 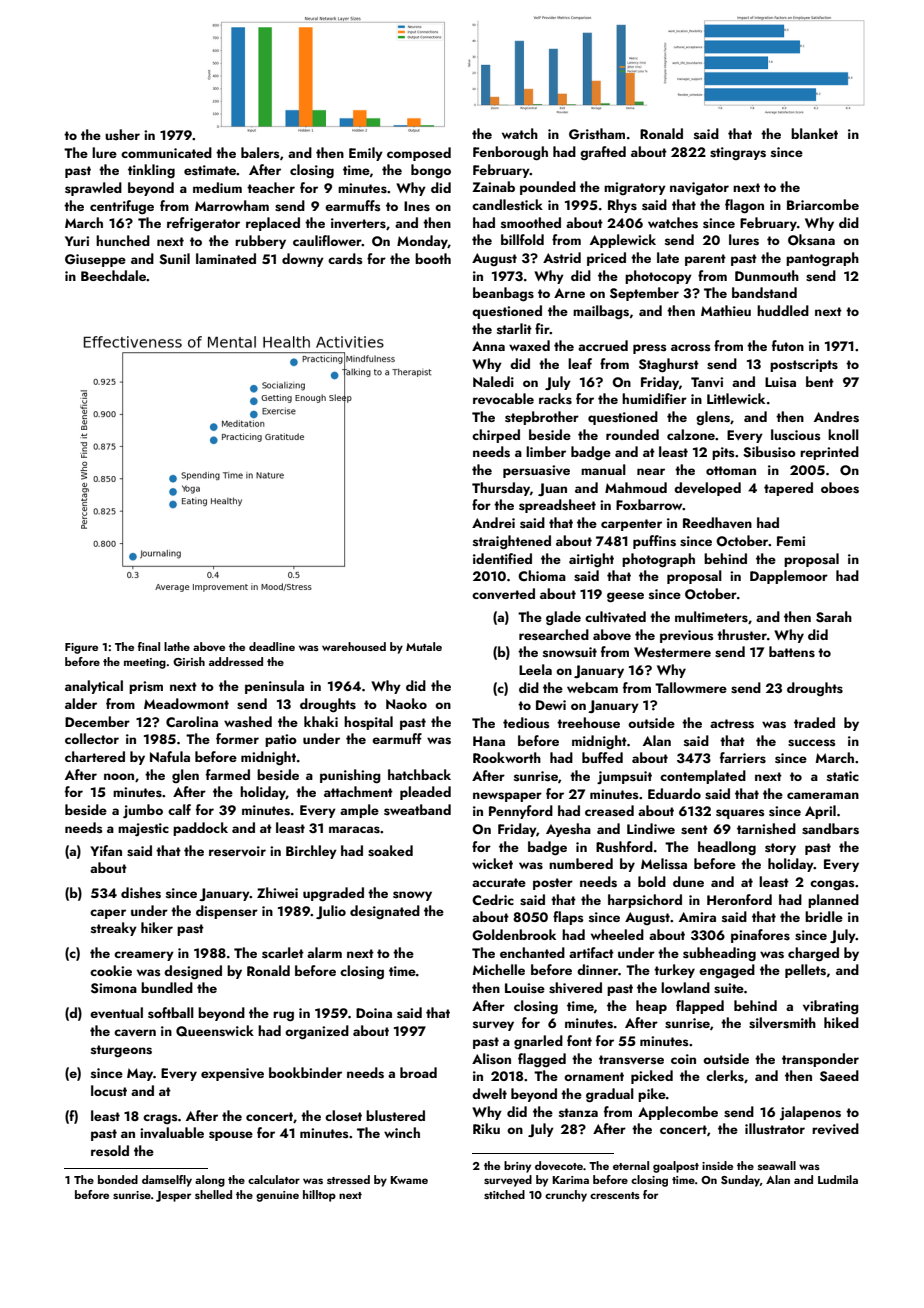 I want to click on Rookworth, so click(x=507, y=757).
